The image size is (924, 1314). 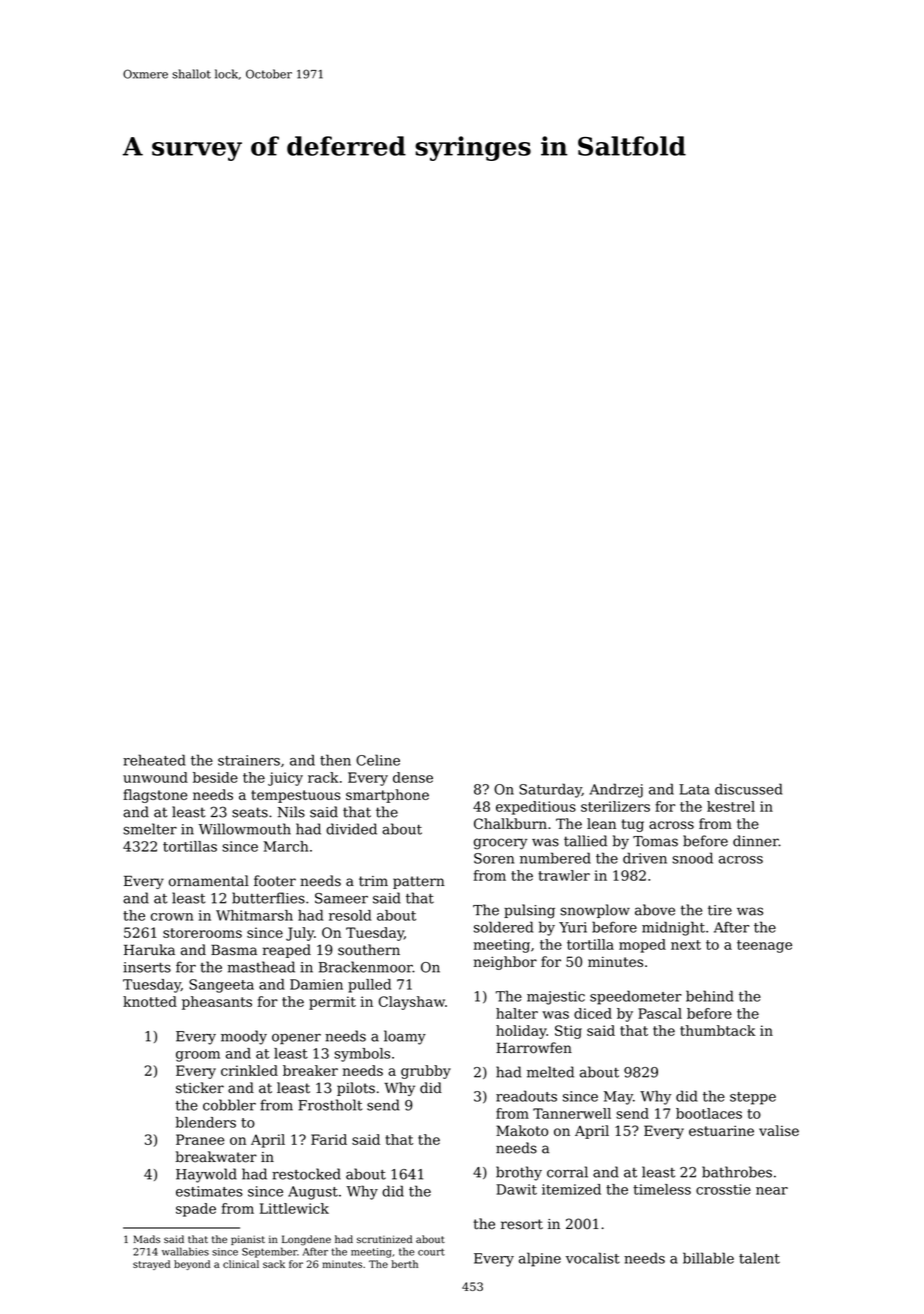 What do you see at coordinates (615, 806) in the page?
I see `sterilizers` at bounding box center [615, 806].
